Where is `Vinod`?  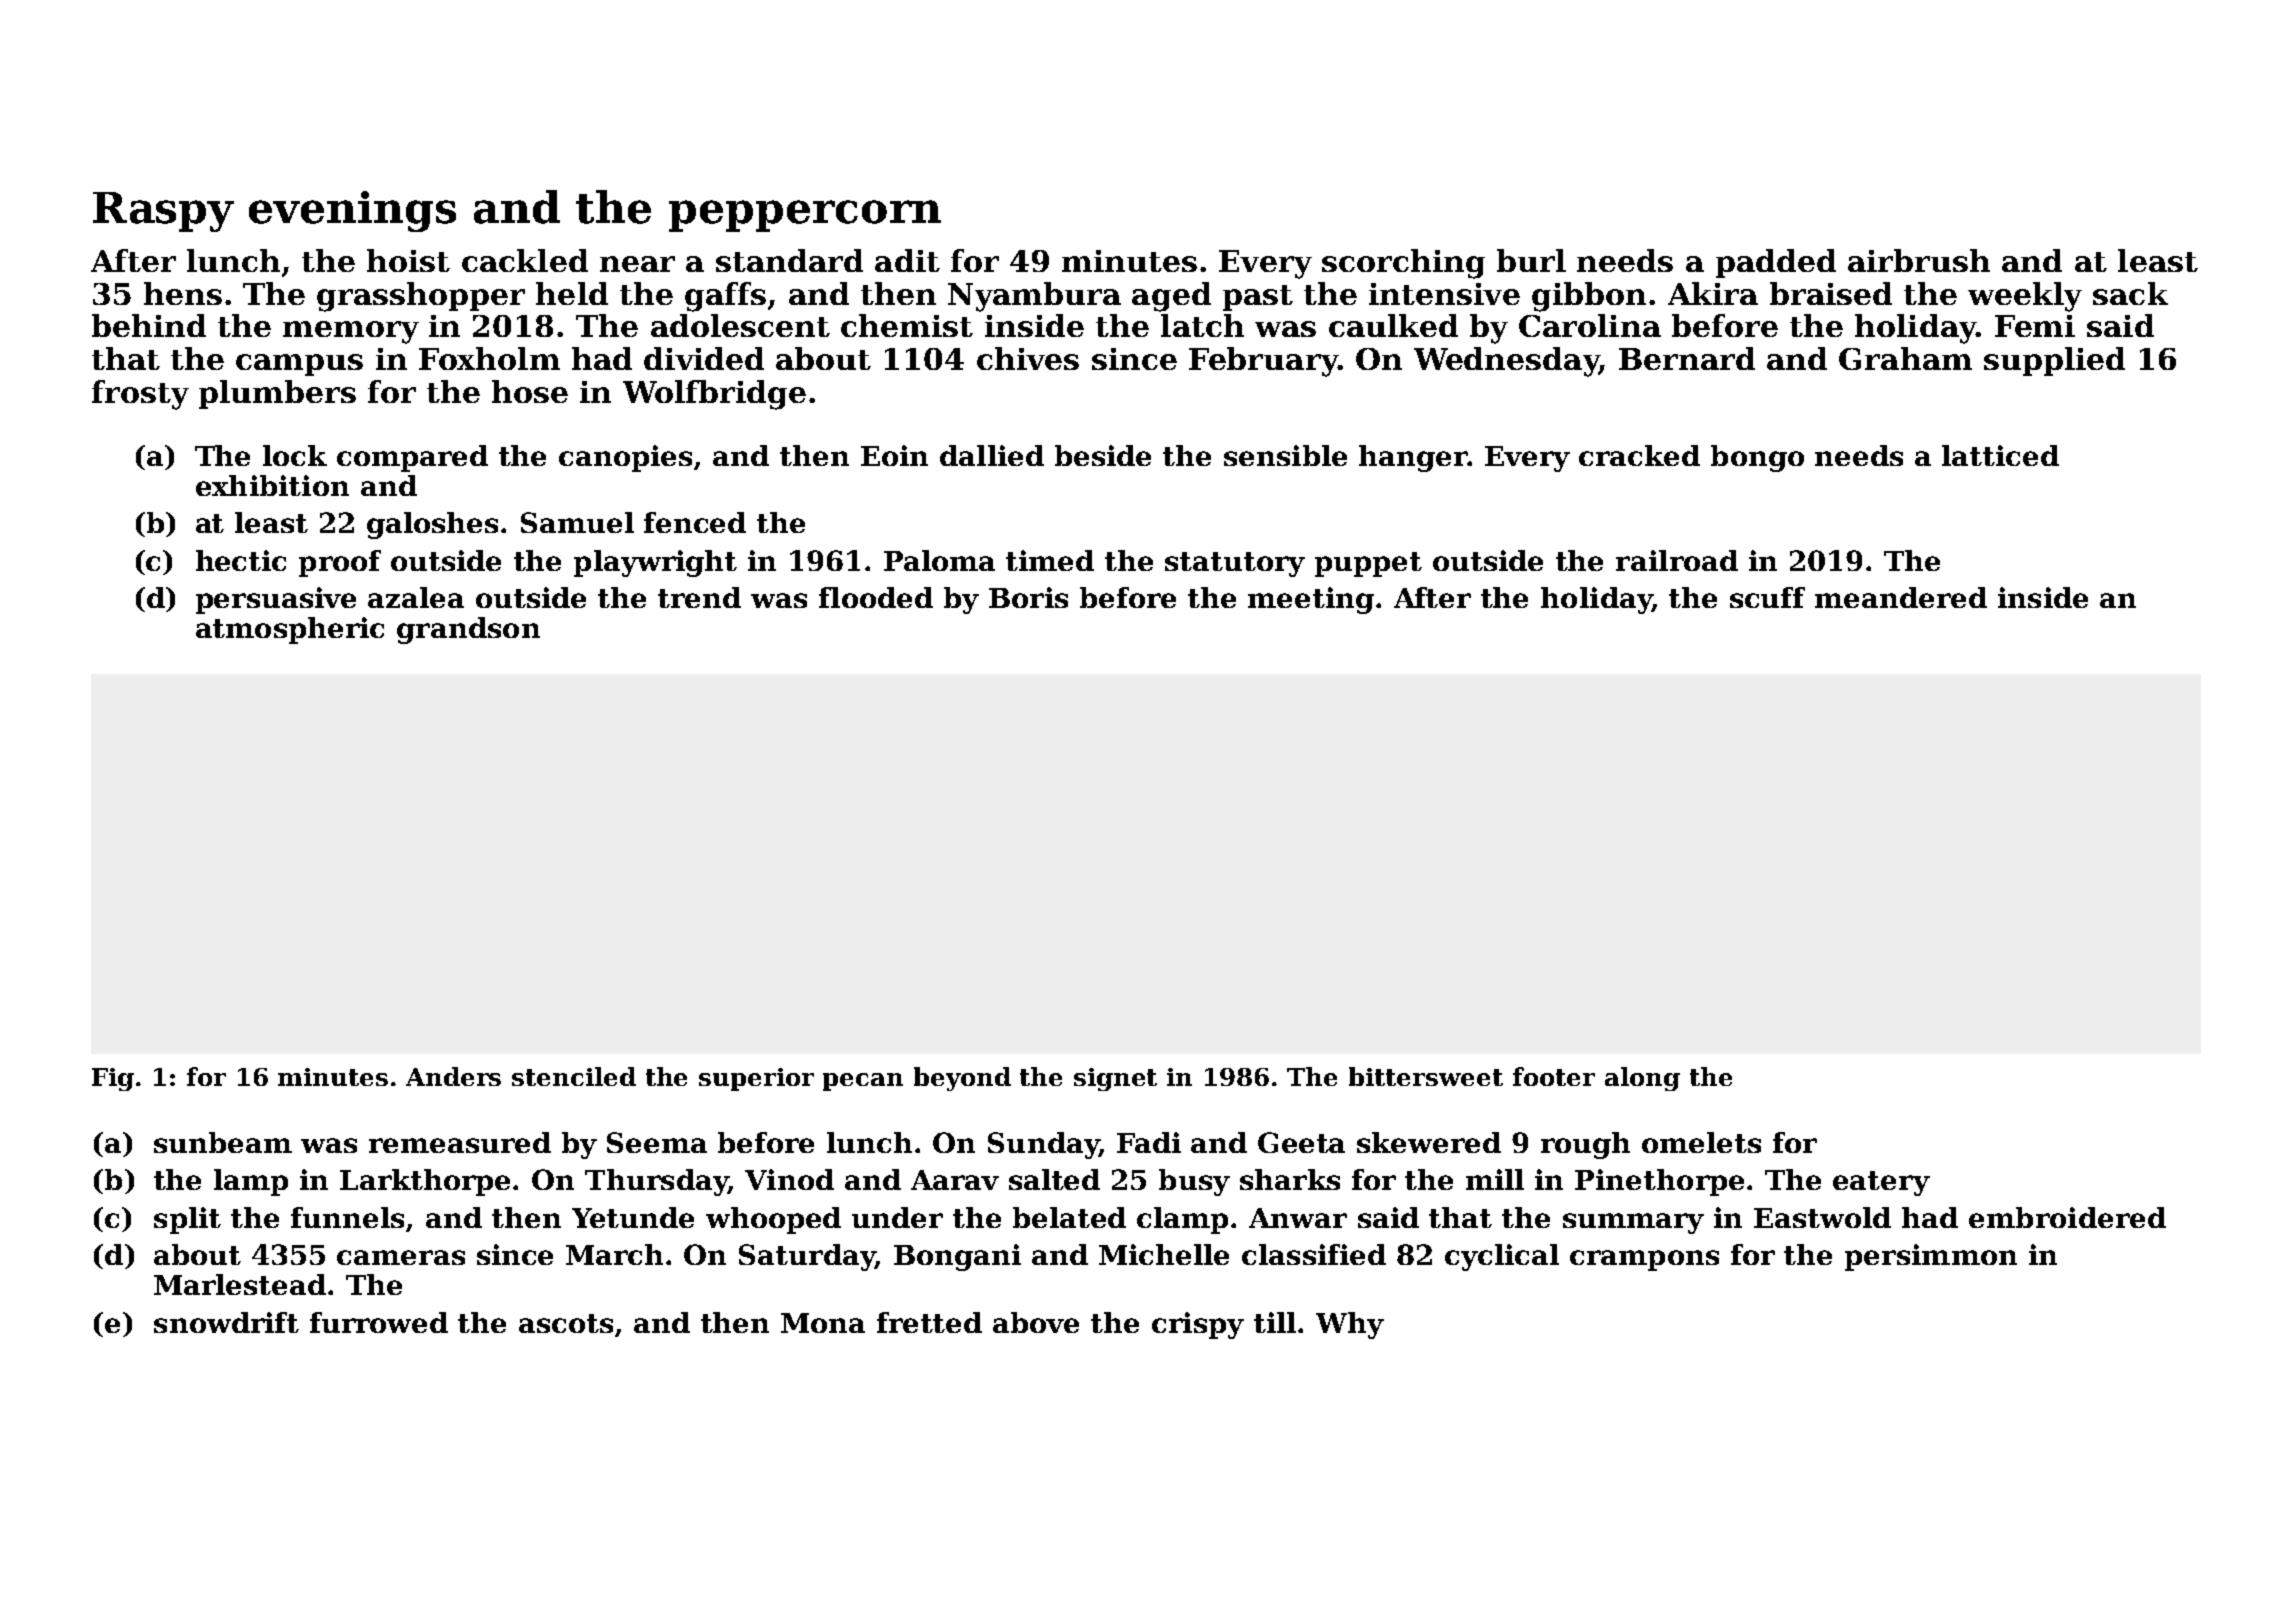
Vinod is located at coordinates (789, 1179).
